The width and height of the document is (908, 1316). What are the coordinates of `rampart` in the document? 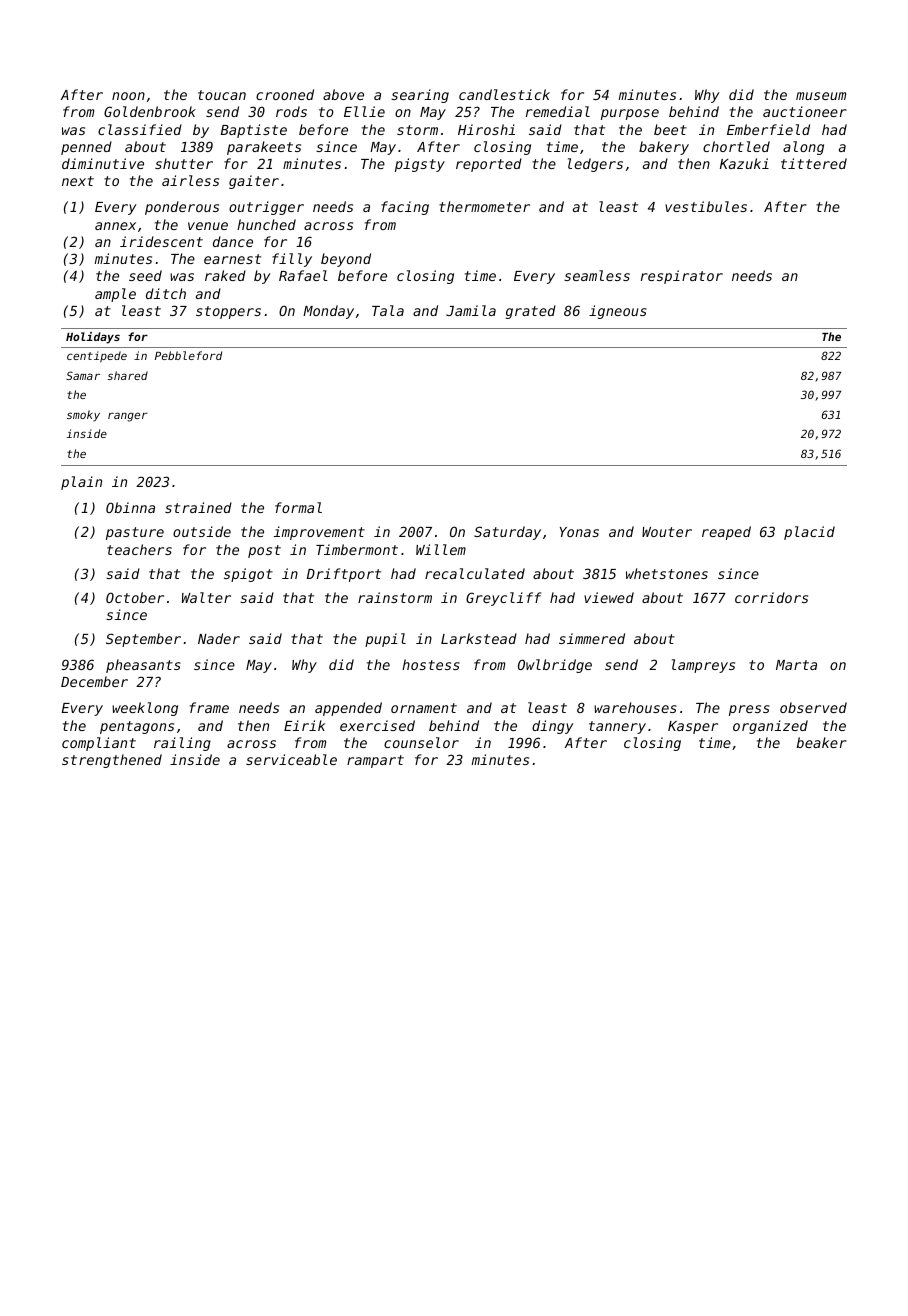 It's located at (375, 761).
